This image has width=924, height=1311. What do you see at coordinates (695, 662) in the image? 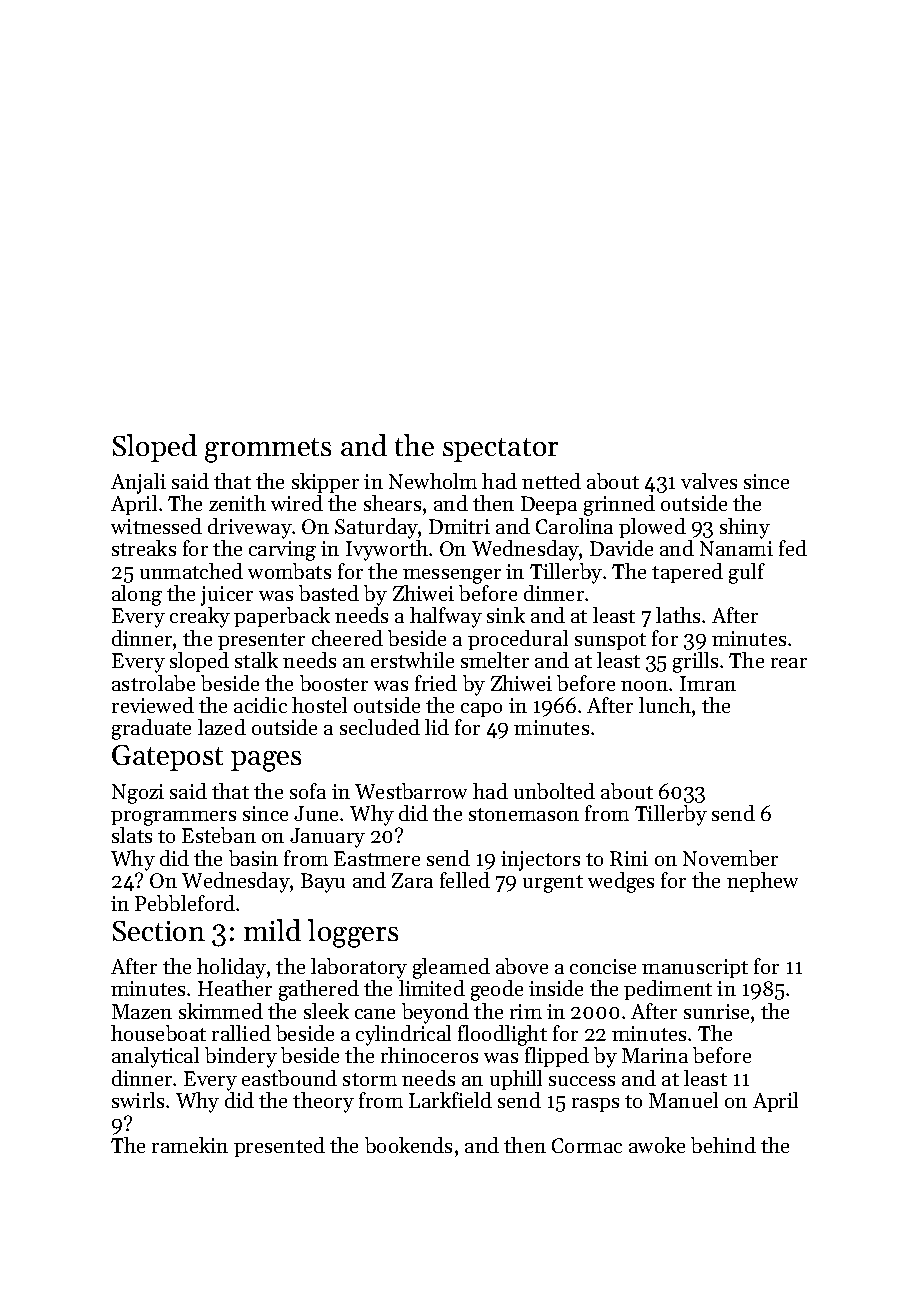
I see `grills` at bounding box center [695, 662].
